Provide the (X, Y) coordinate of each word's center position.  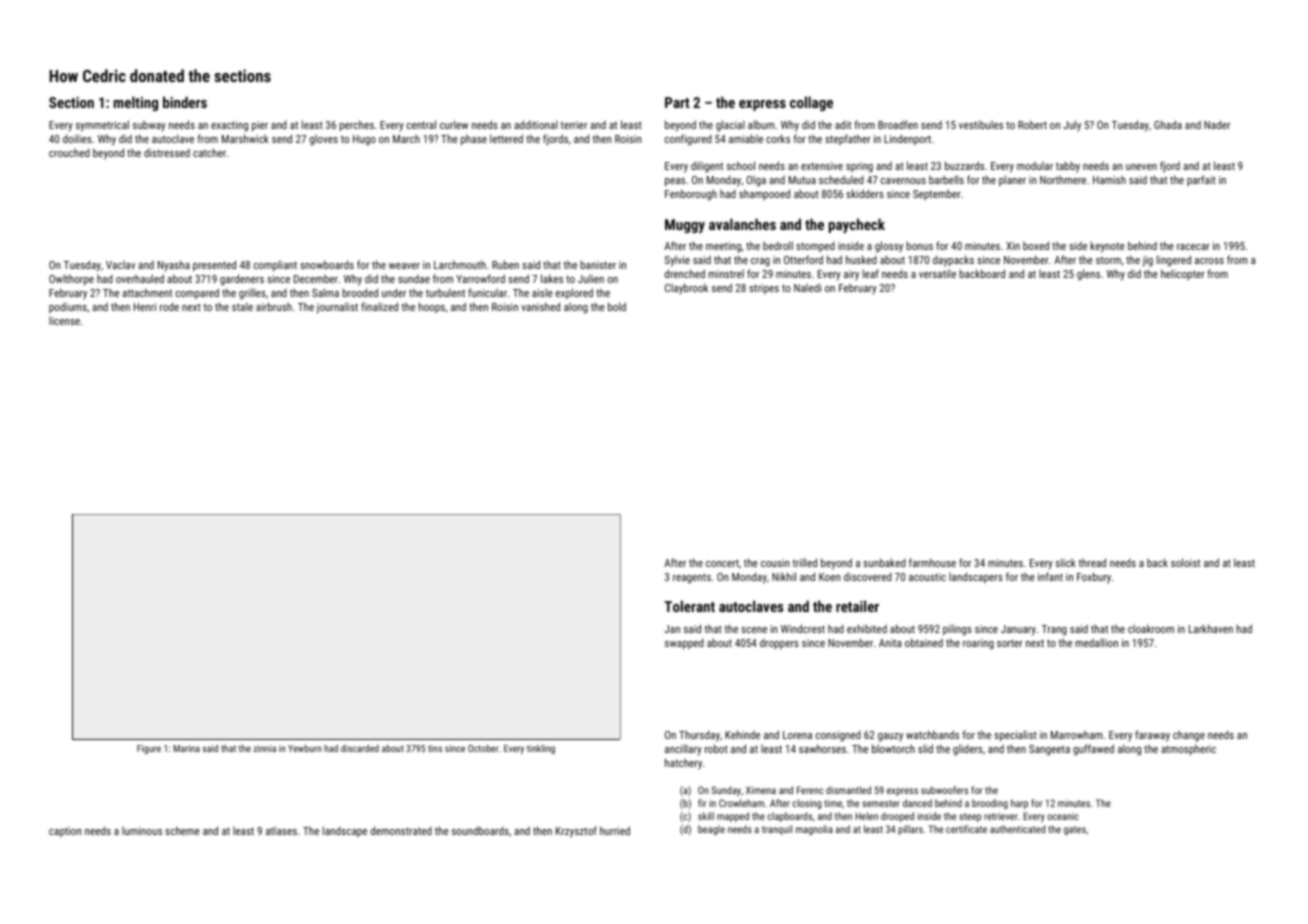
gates (1075, 830)
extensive (822, 166)
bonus (919, 245)
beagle (711, 830)
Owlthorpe (71, 280)
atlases (281, 831)
